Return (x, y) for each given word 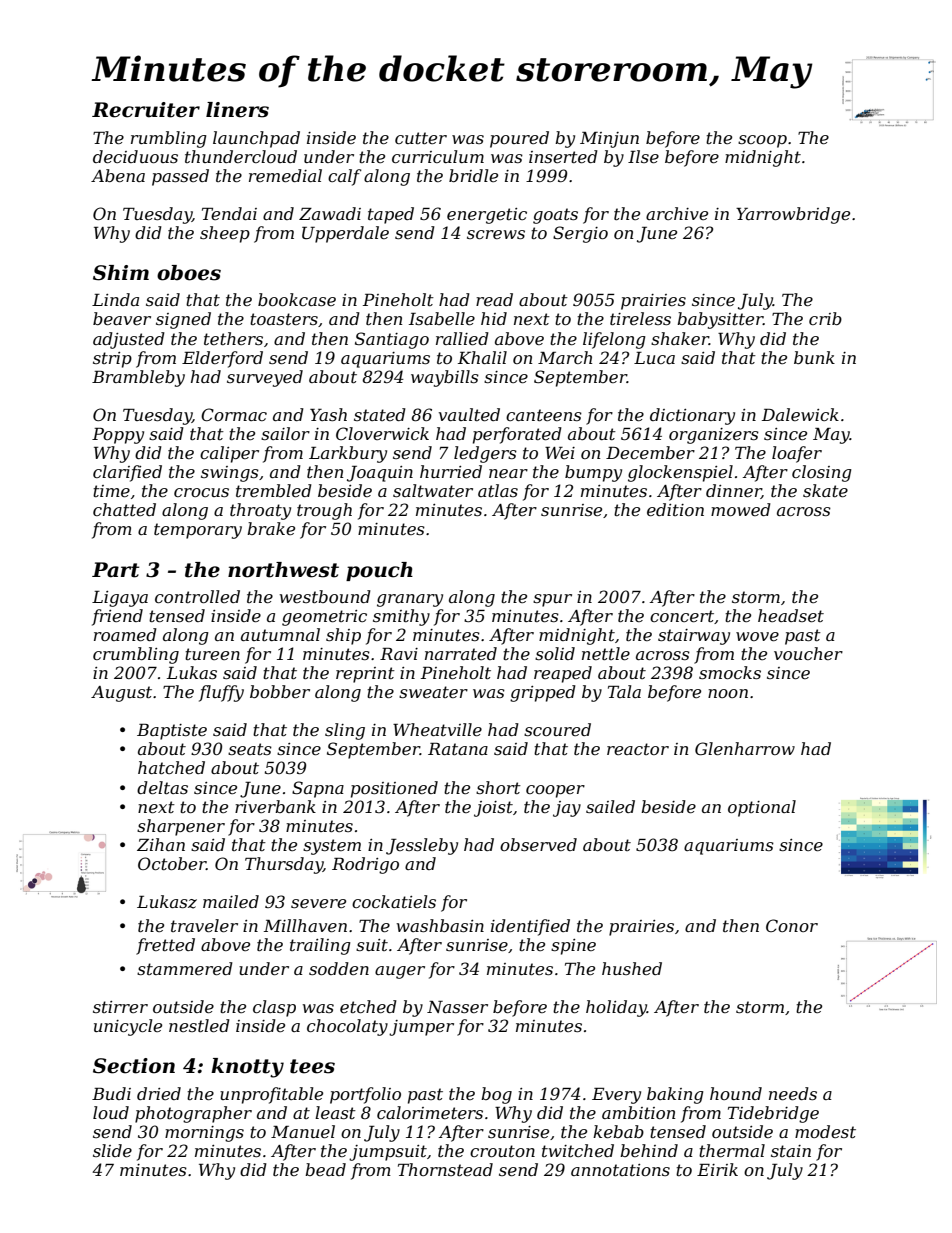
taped (391, 215)
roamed (125, 634)
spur (552, 600)
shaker (680, 338)
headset (791, 615)
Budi (111, 1093)
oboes (189, 273)
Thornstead (445, 1169)
